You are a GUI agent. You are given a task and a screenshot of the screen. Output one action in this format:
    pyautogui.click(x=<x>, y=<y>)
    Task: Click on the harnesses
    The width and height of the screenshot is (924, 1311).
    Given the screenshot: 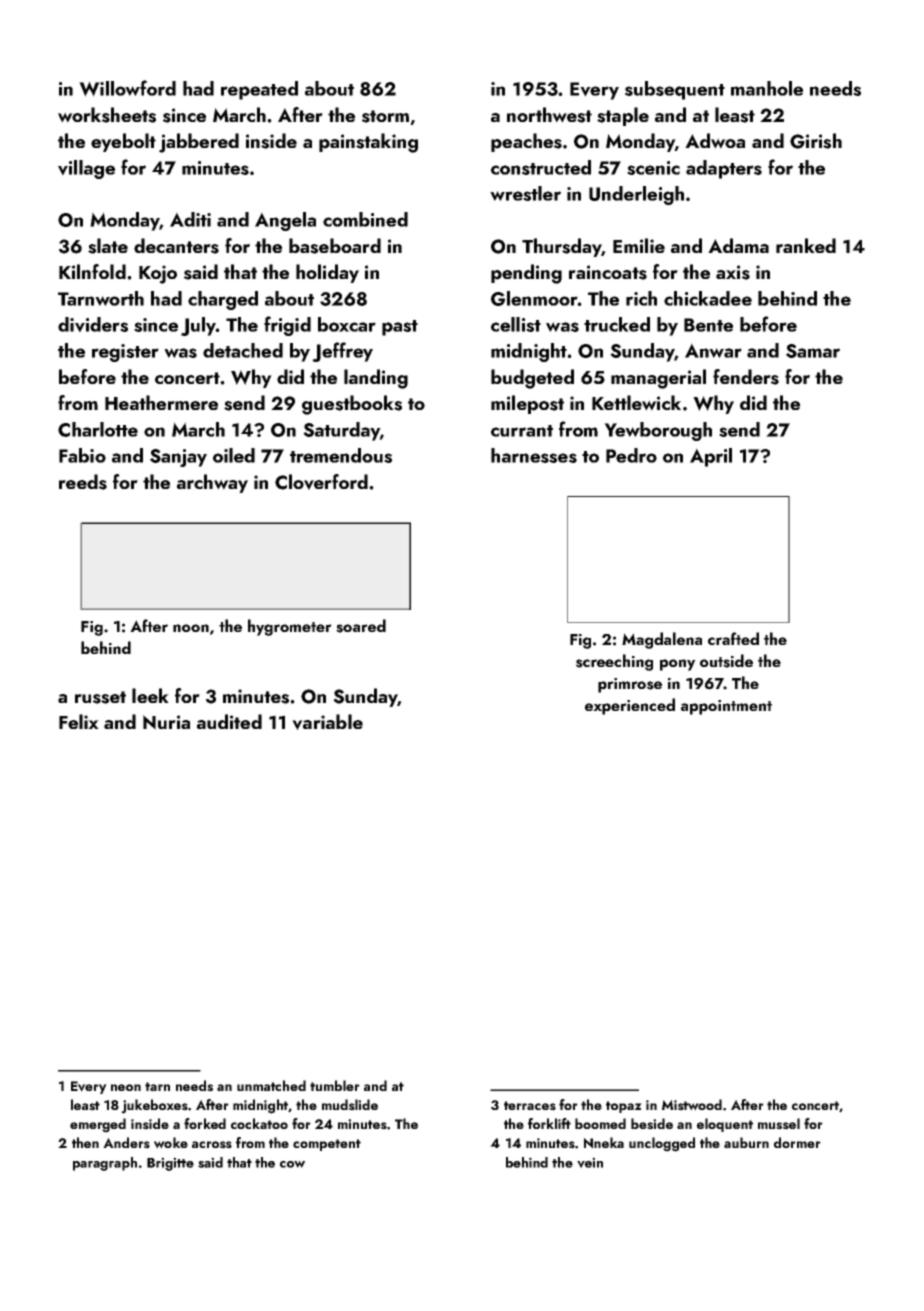 What is the action you would take?
    pyautogui.click(x=534, y=455)
